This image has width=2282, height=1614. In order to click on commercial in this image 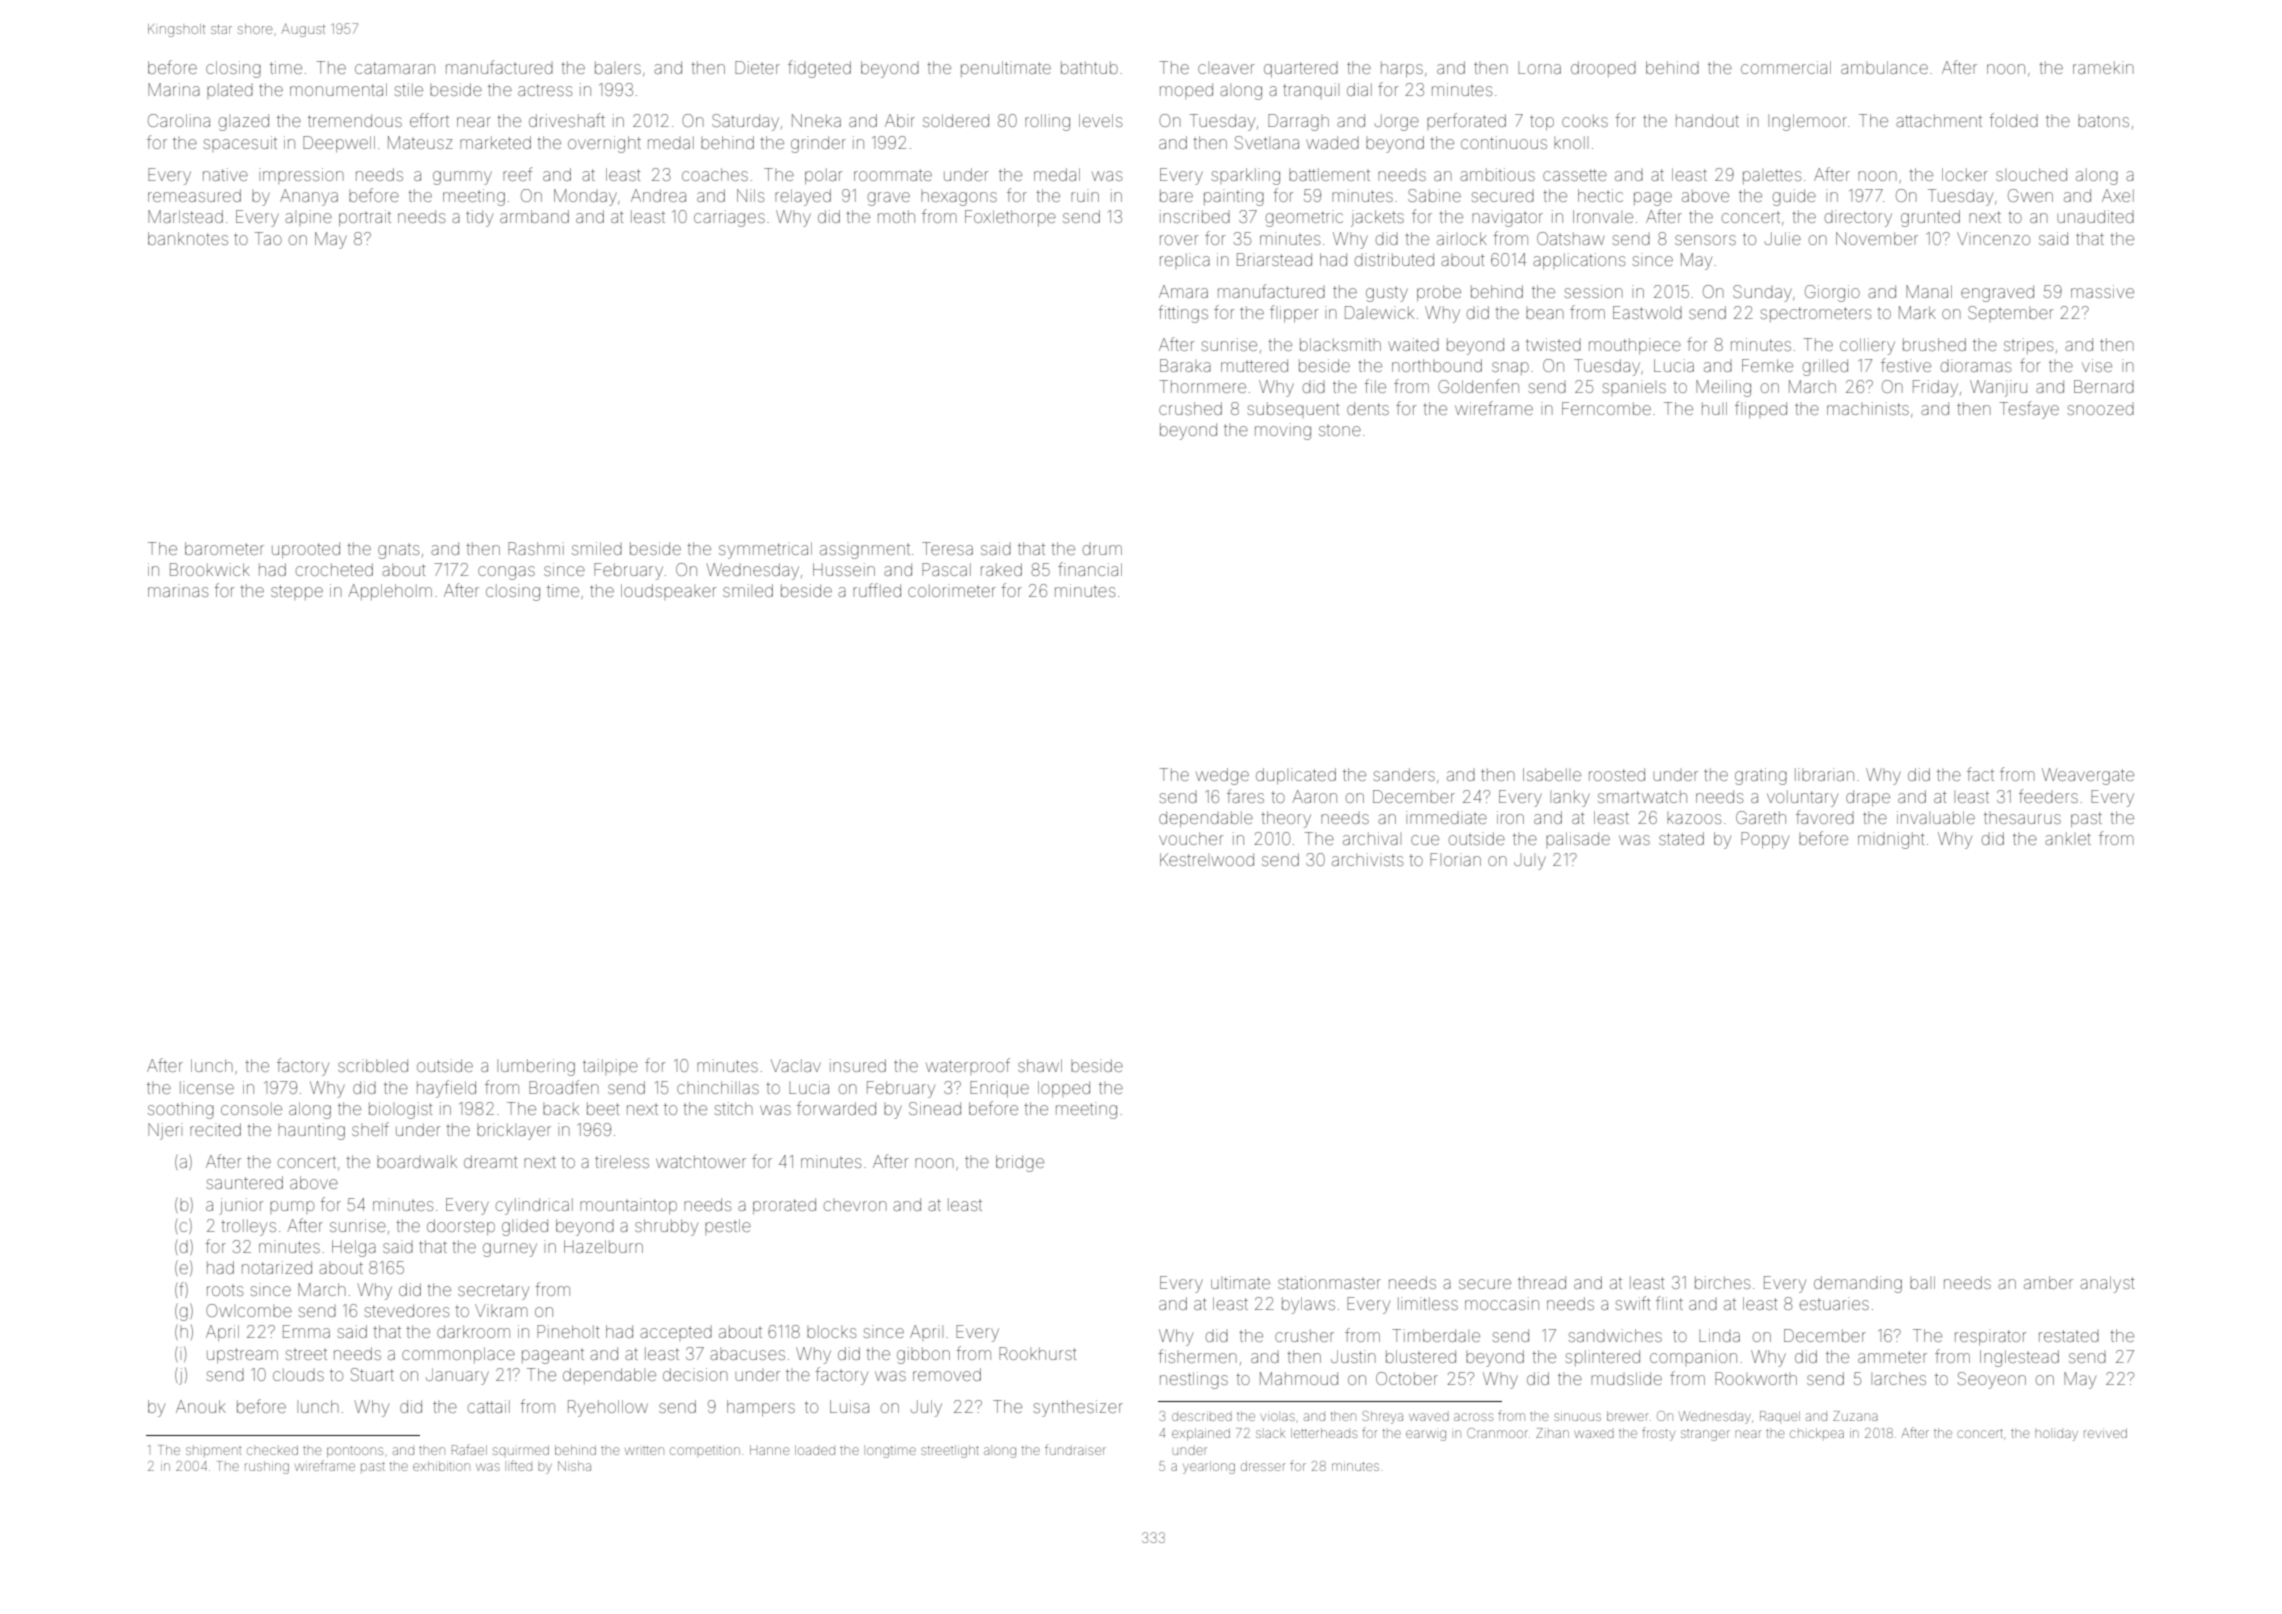, I will do `click(1786, 67)`.
